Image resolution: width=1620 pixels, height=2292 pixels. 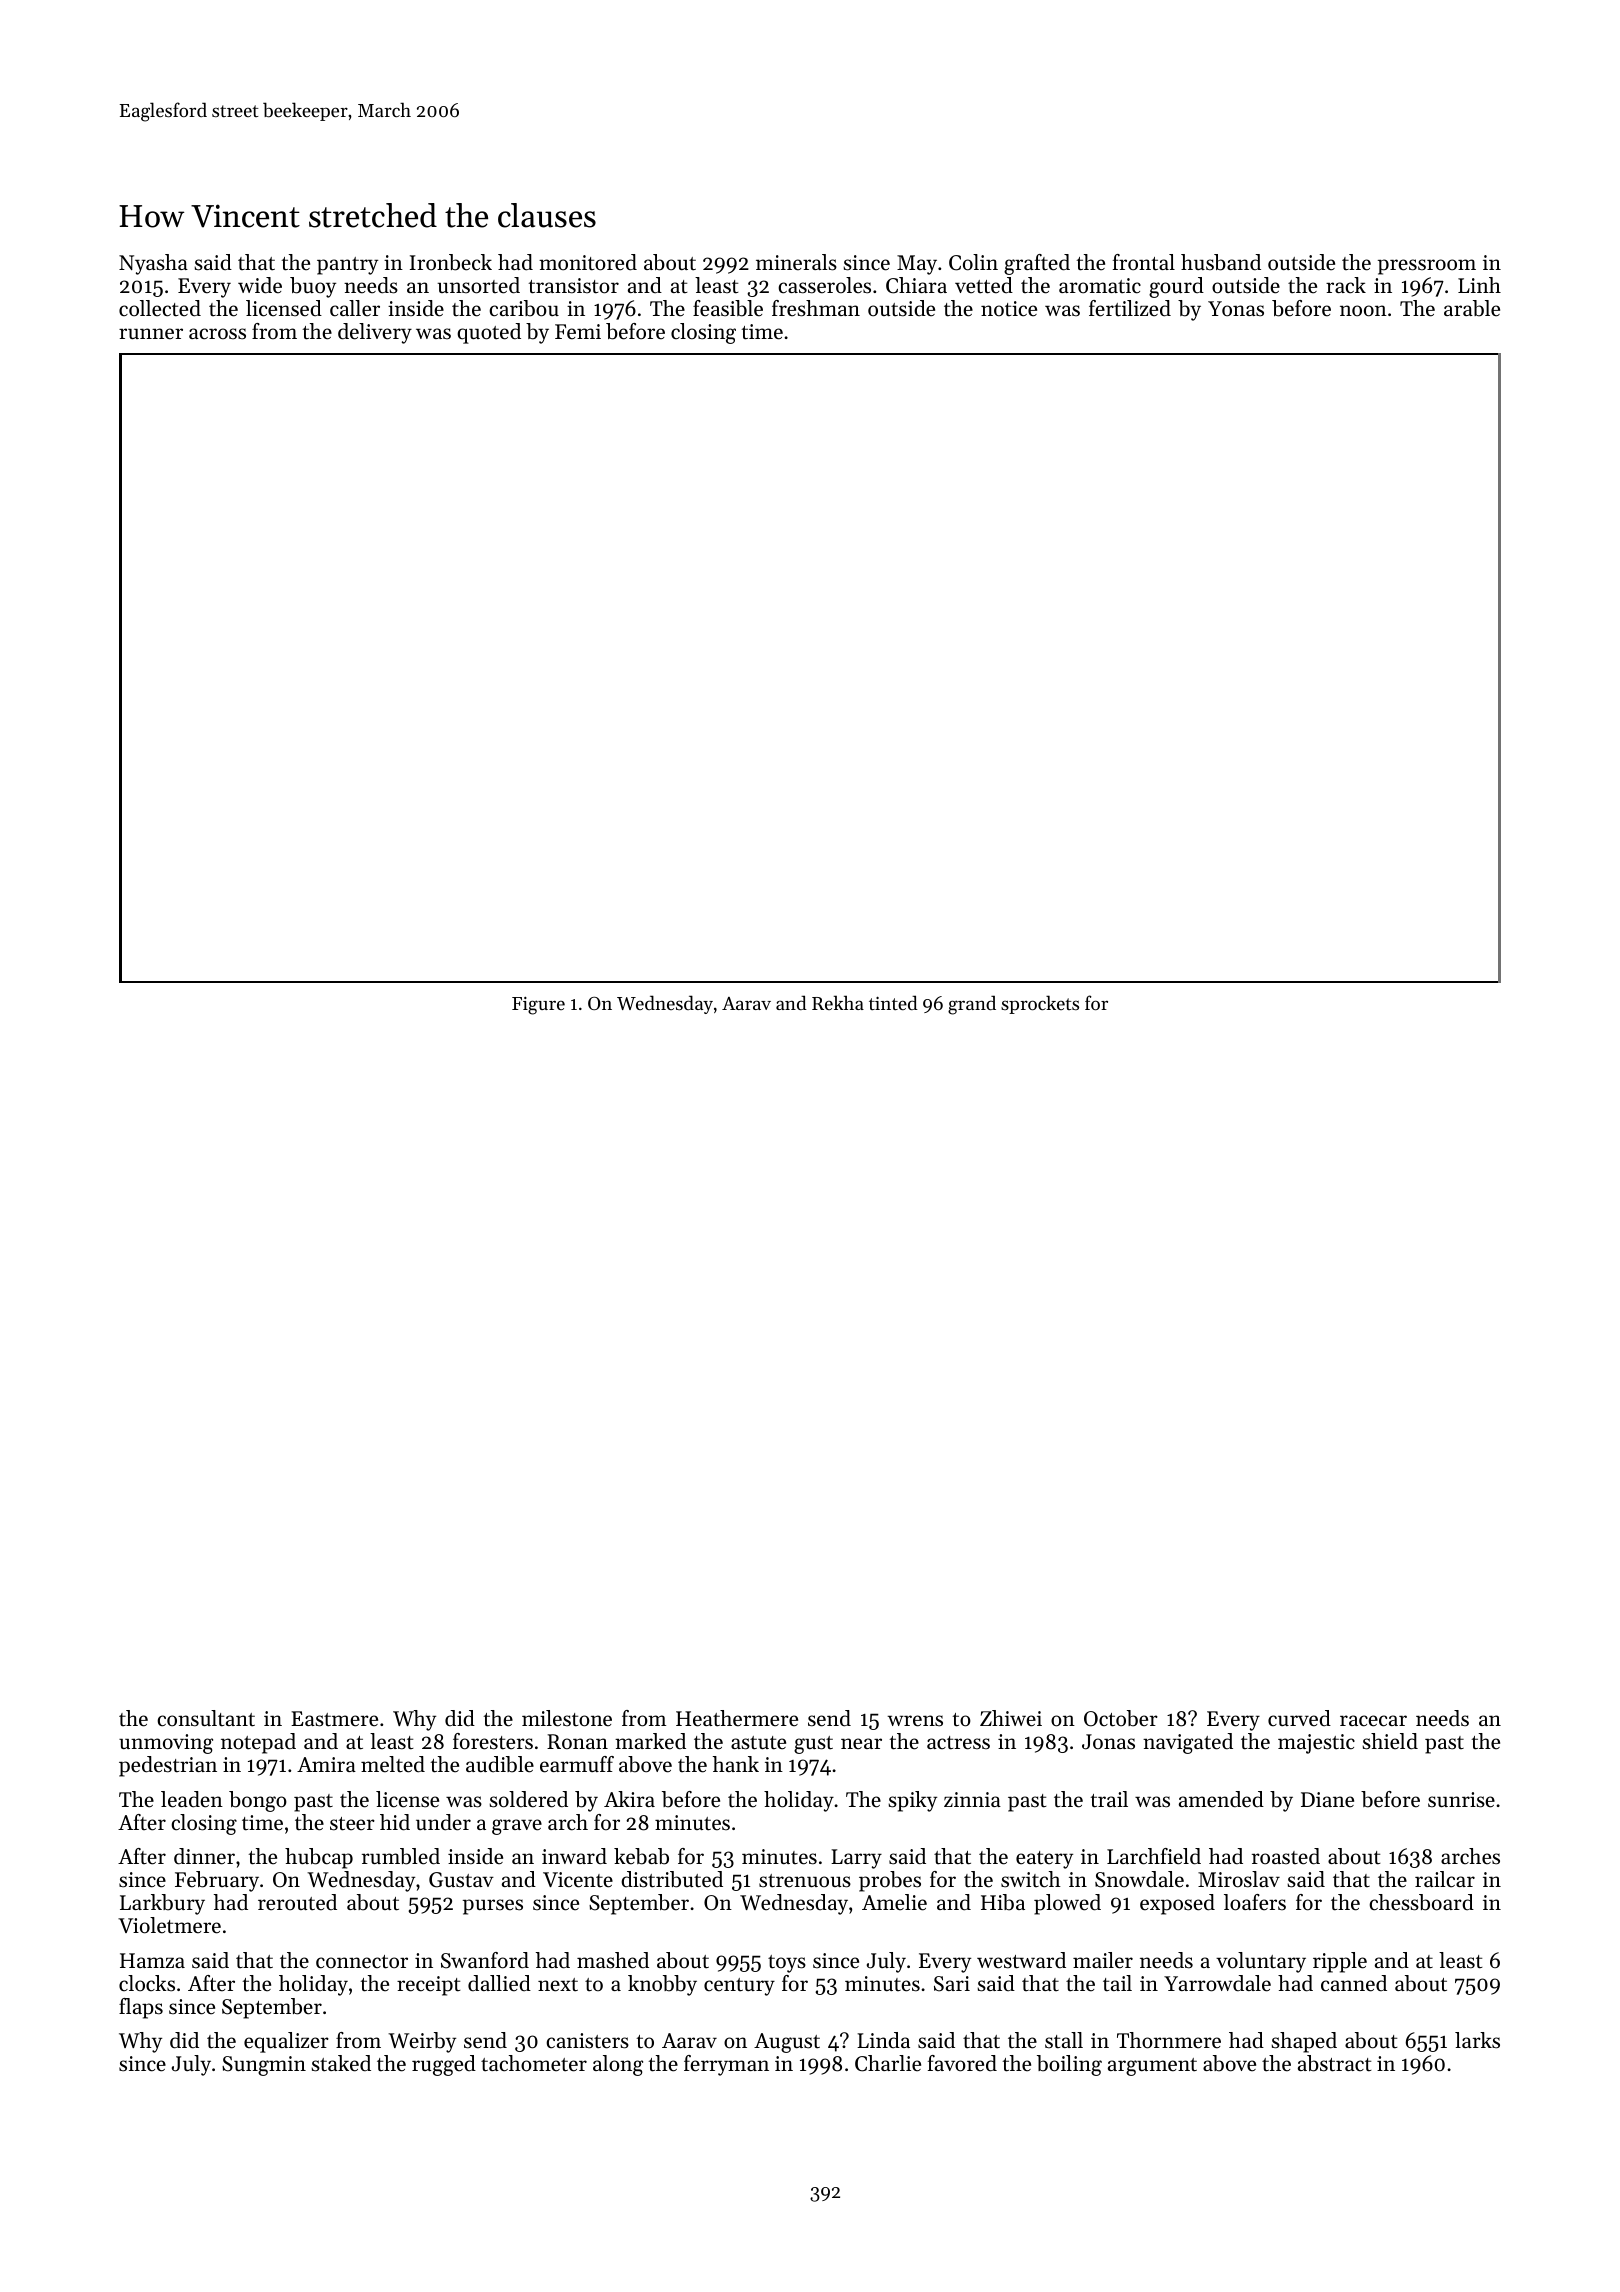 I want to click on Femi, so click(x=578, y=332).
